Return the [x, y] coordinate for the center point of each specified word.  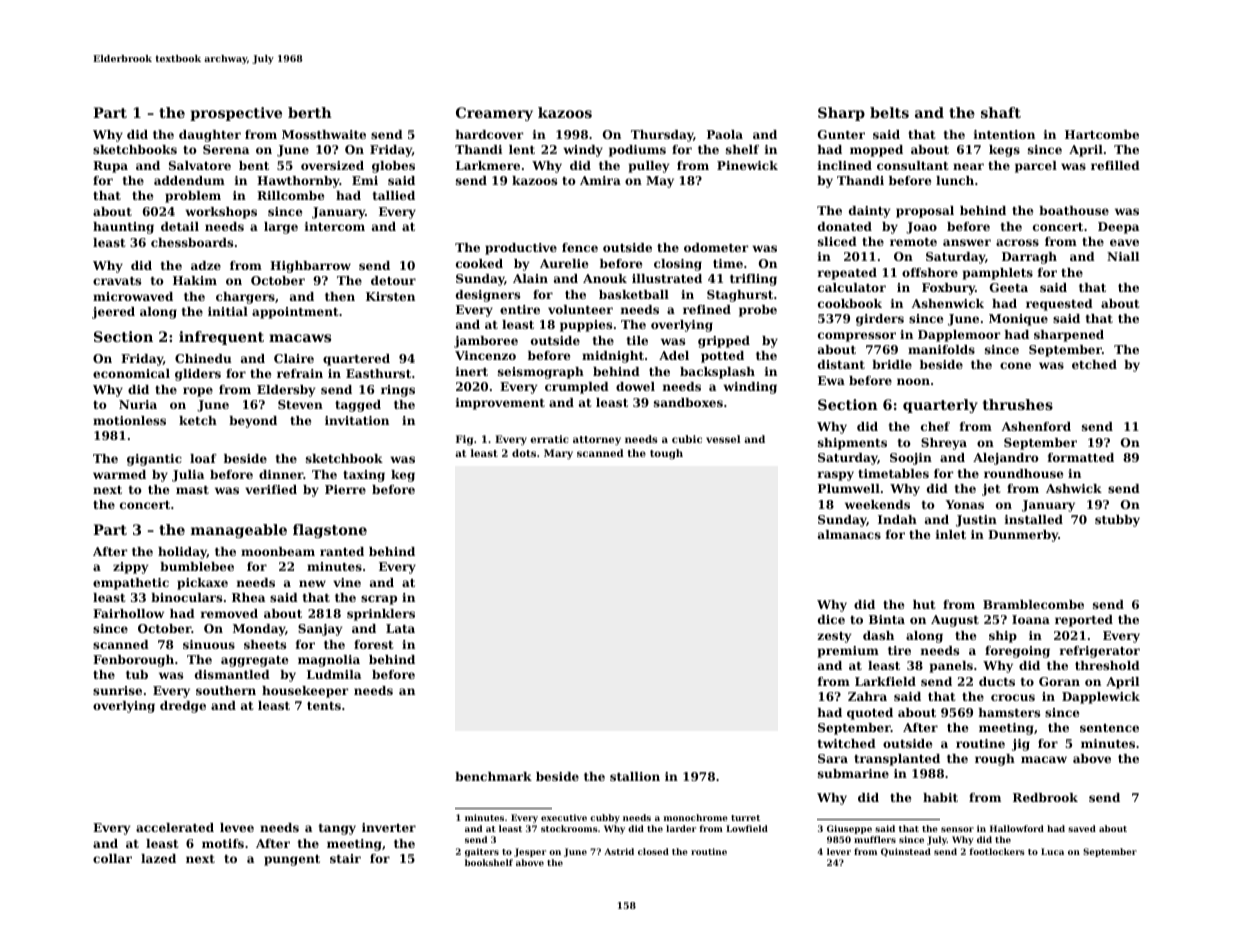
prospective [236, 114]
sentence [1109, 728]
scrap [379, 600]
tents [324, 706]
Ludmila [334, 674]
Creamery [494, 114]
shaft [1001, 112]
